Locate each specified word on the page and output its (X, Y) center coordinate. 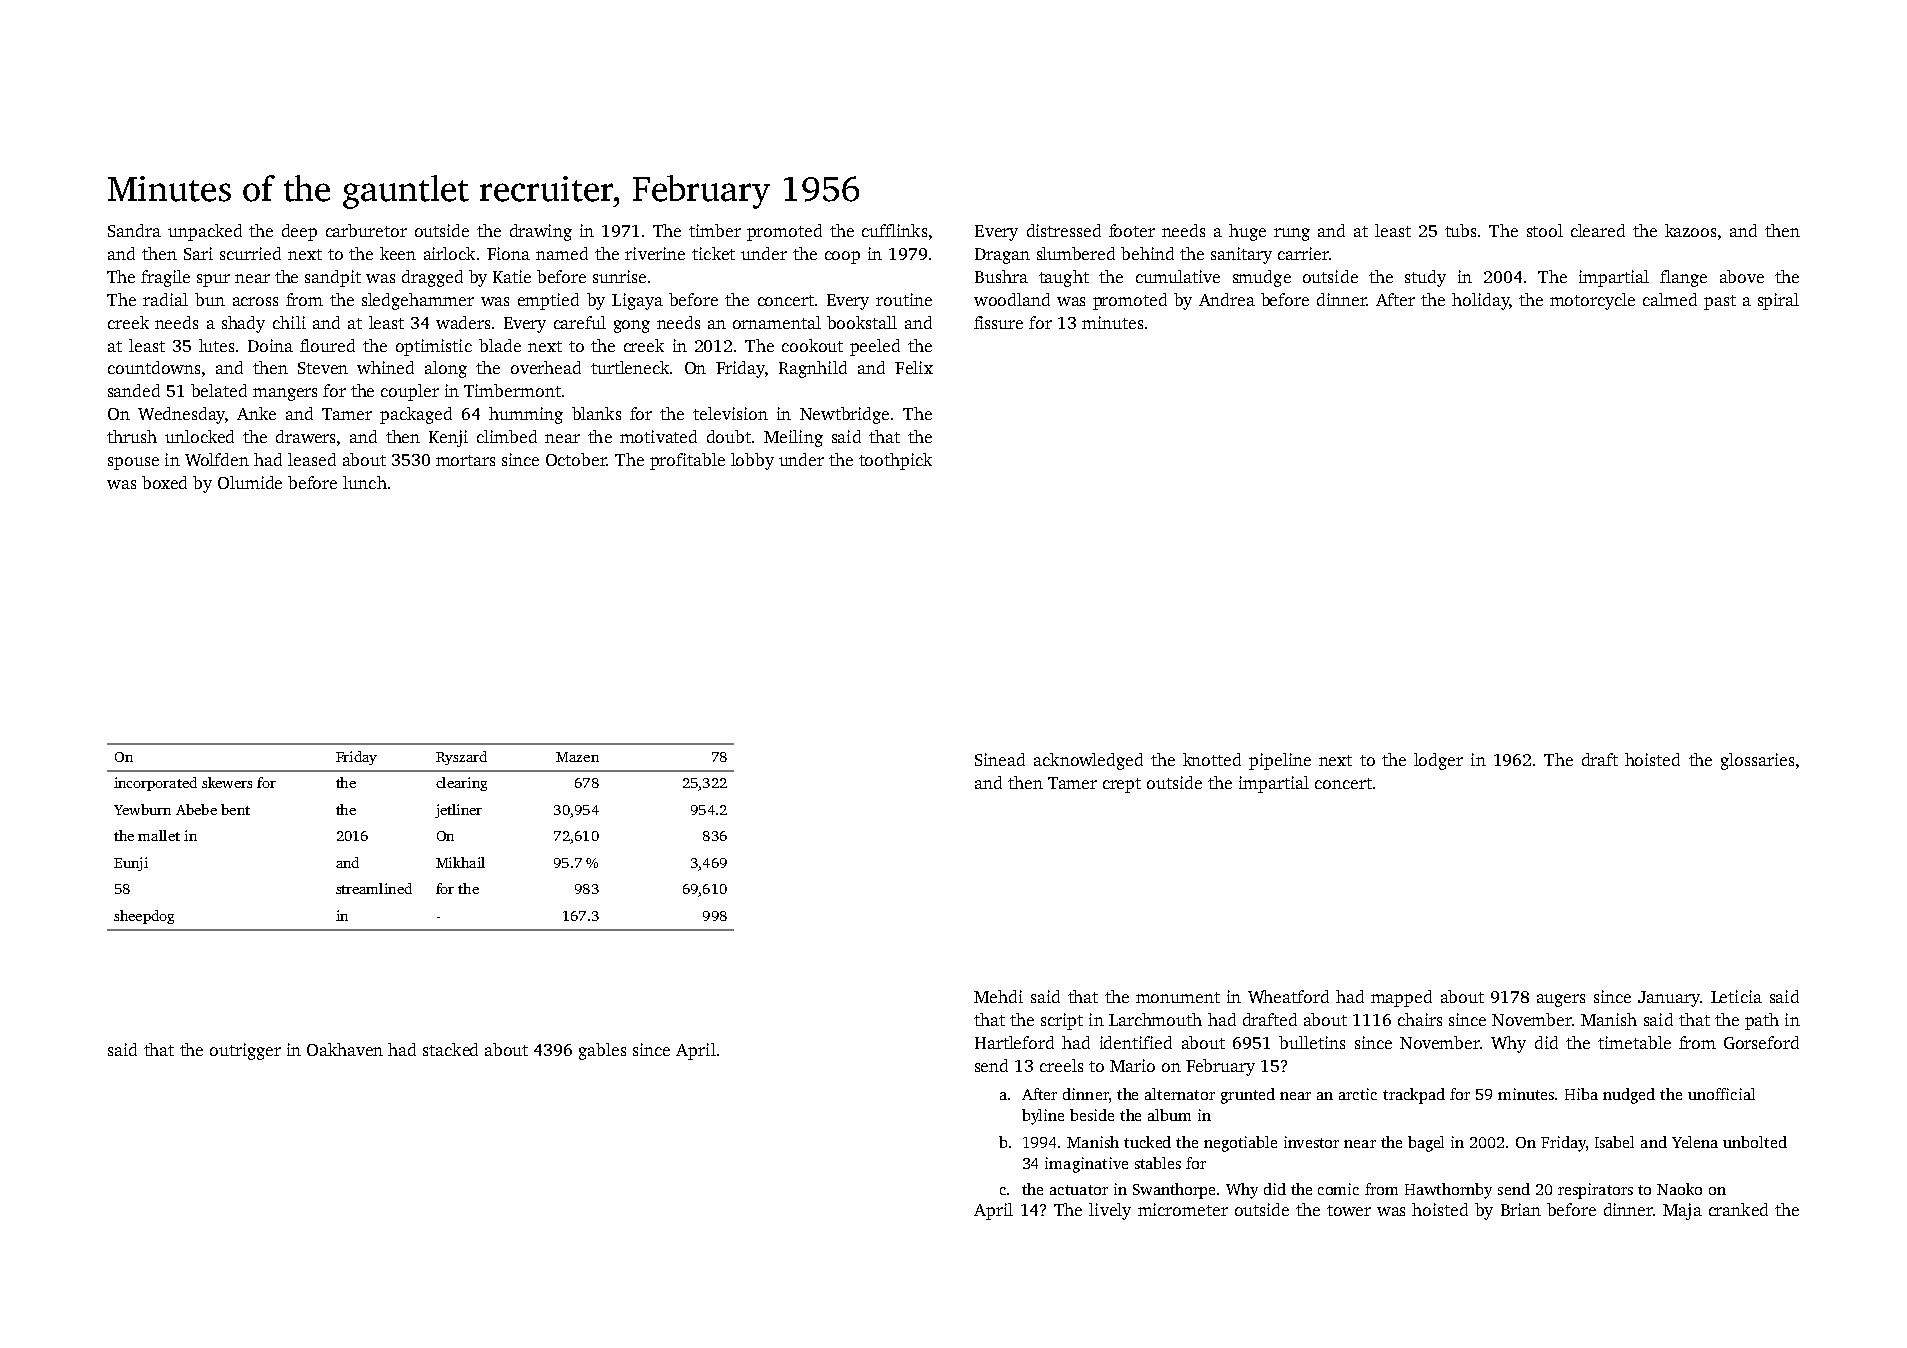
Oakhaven (345, 1049)
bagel (1426, 1144)
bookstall (862, 322)
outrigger (245, 1051)
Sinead (1000, 759)
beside (1092, 1115)
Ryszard (461, 758)
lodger (1438, 761)
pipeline (1280, 761)
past (1720, 302)
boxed (164, 482)
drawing (541, 232)
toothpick (895, 461)
